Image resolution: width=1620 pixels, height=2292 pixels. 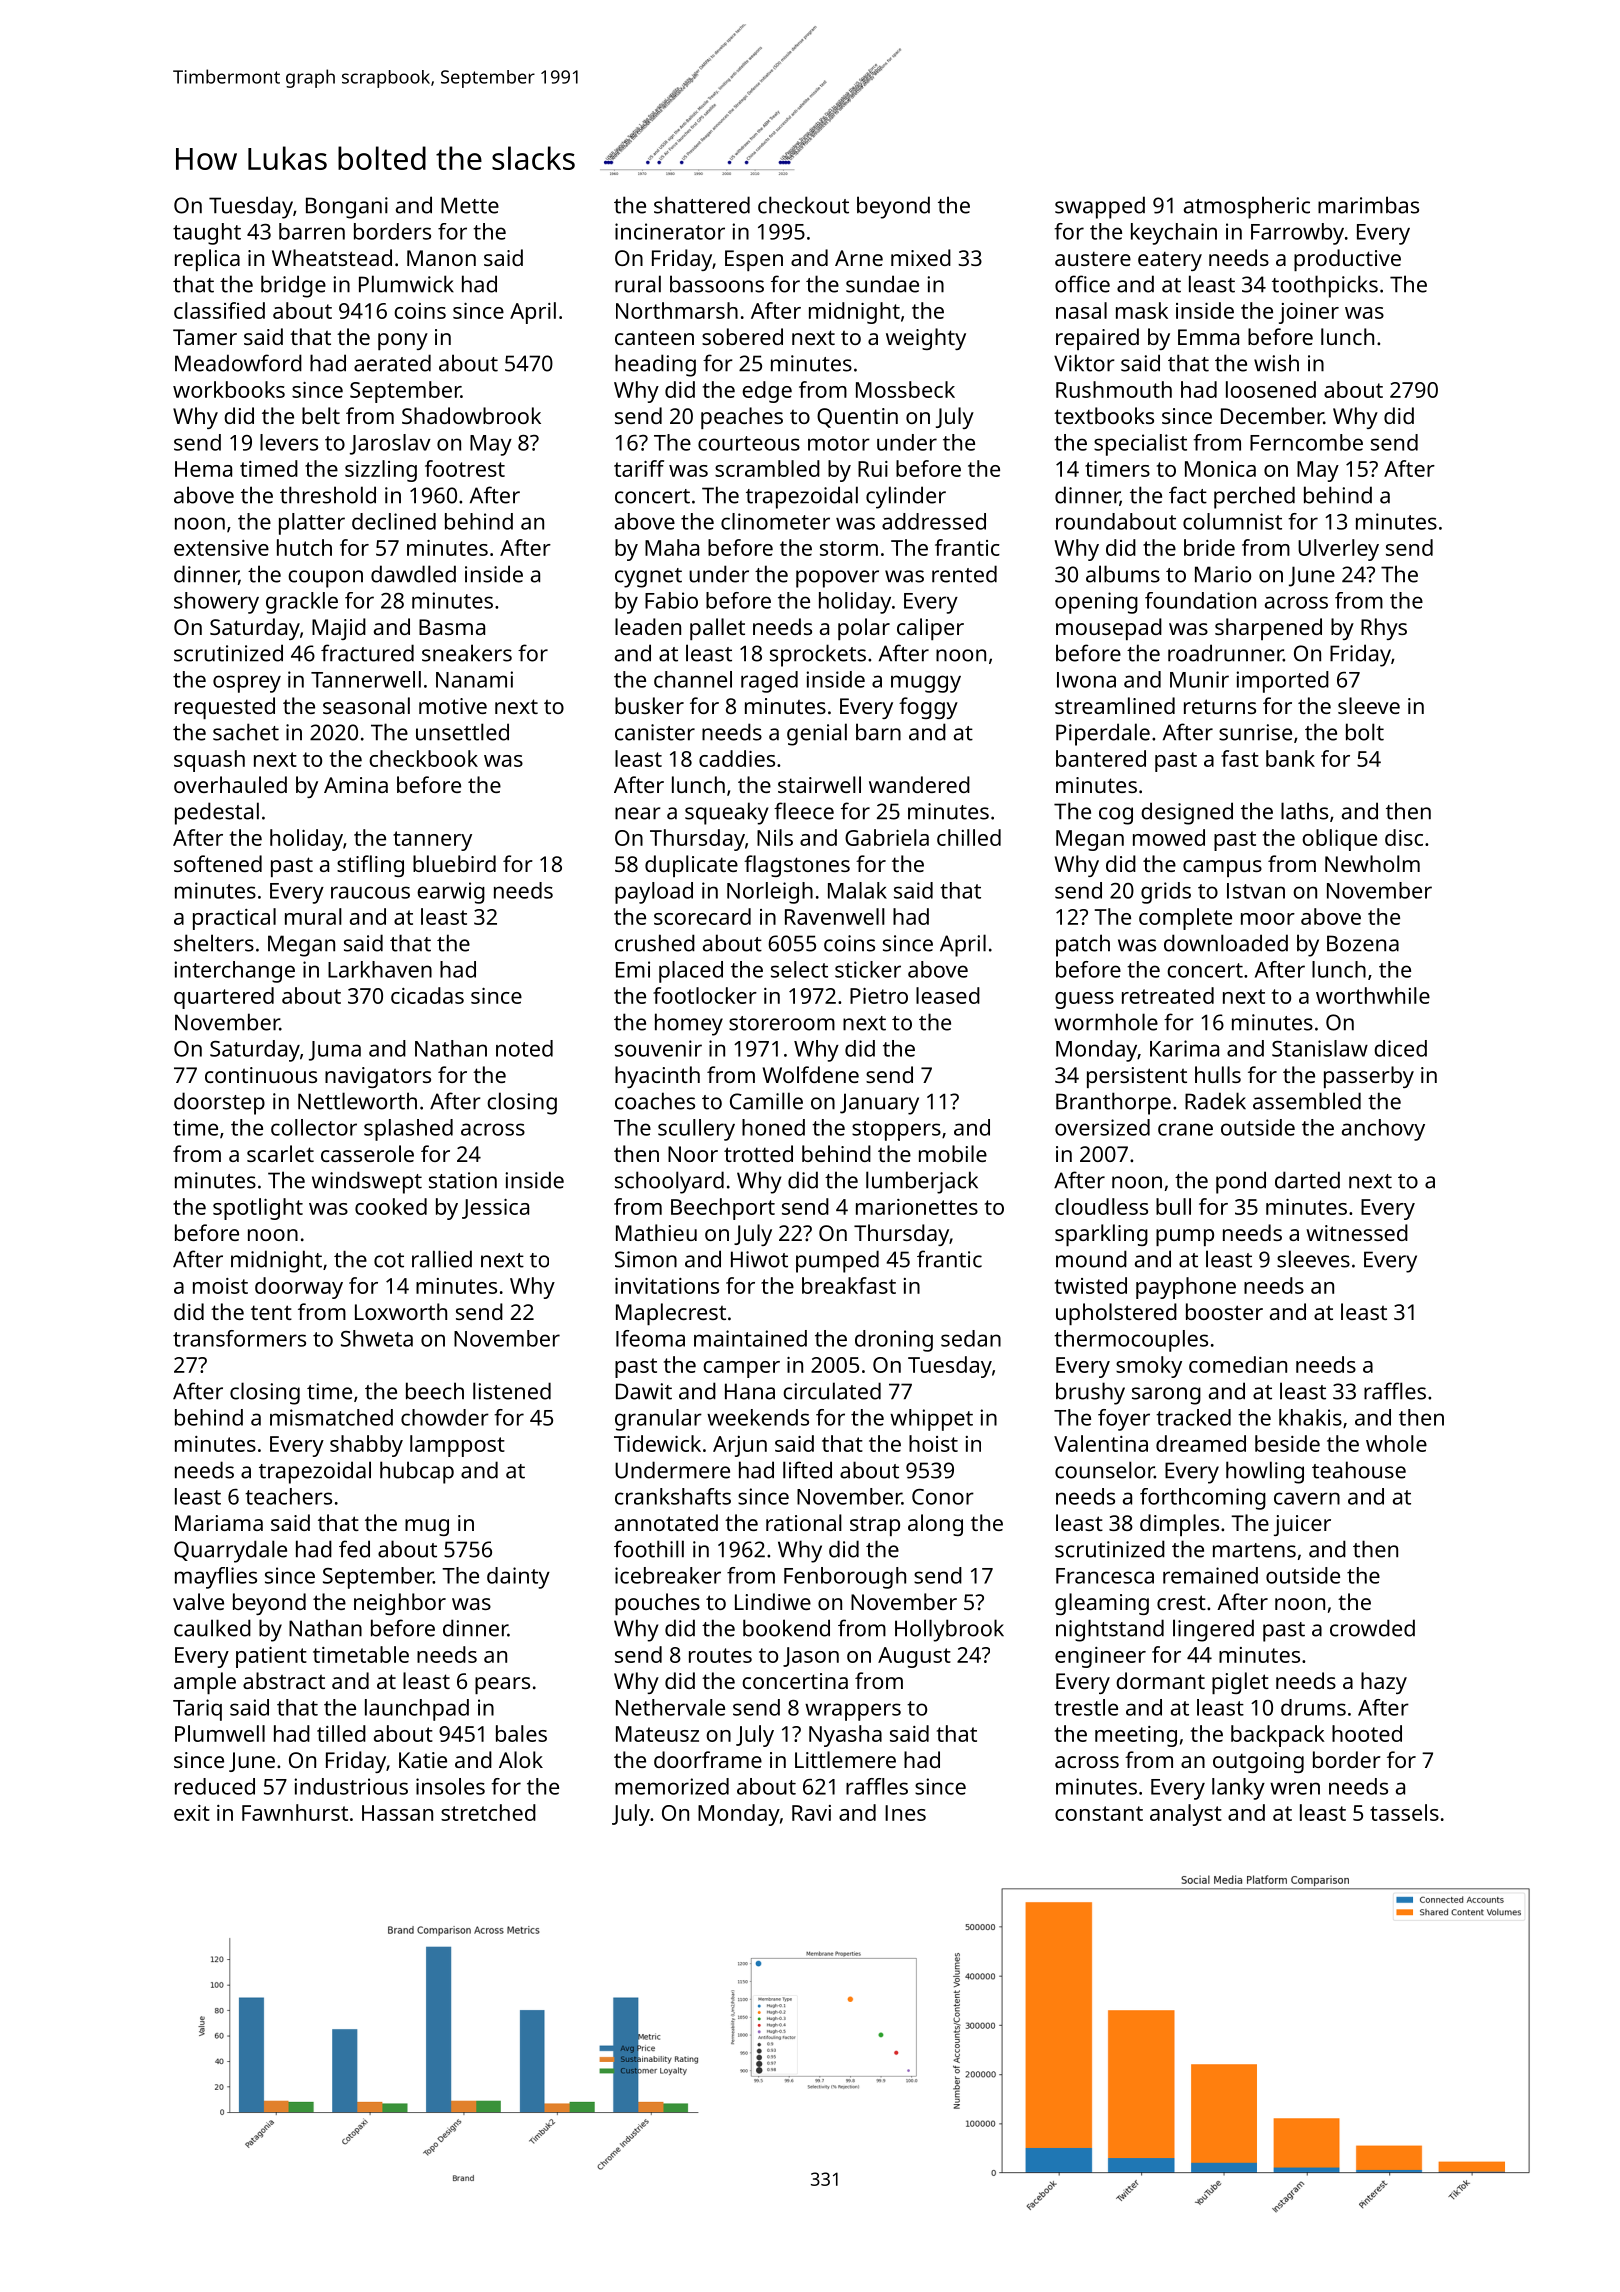 What do you see at coordinates (216, 1578) in the screenshot?
I see `mayflies` at bounding box center [216, 1578].
